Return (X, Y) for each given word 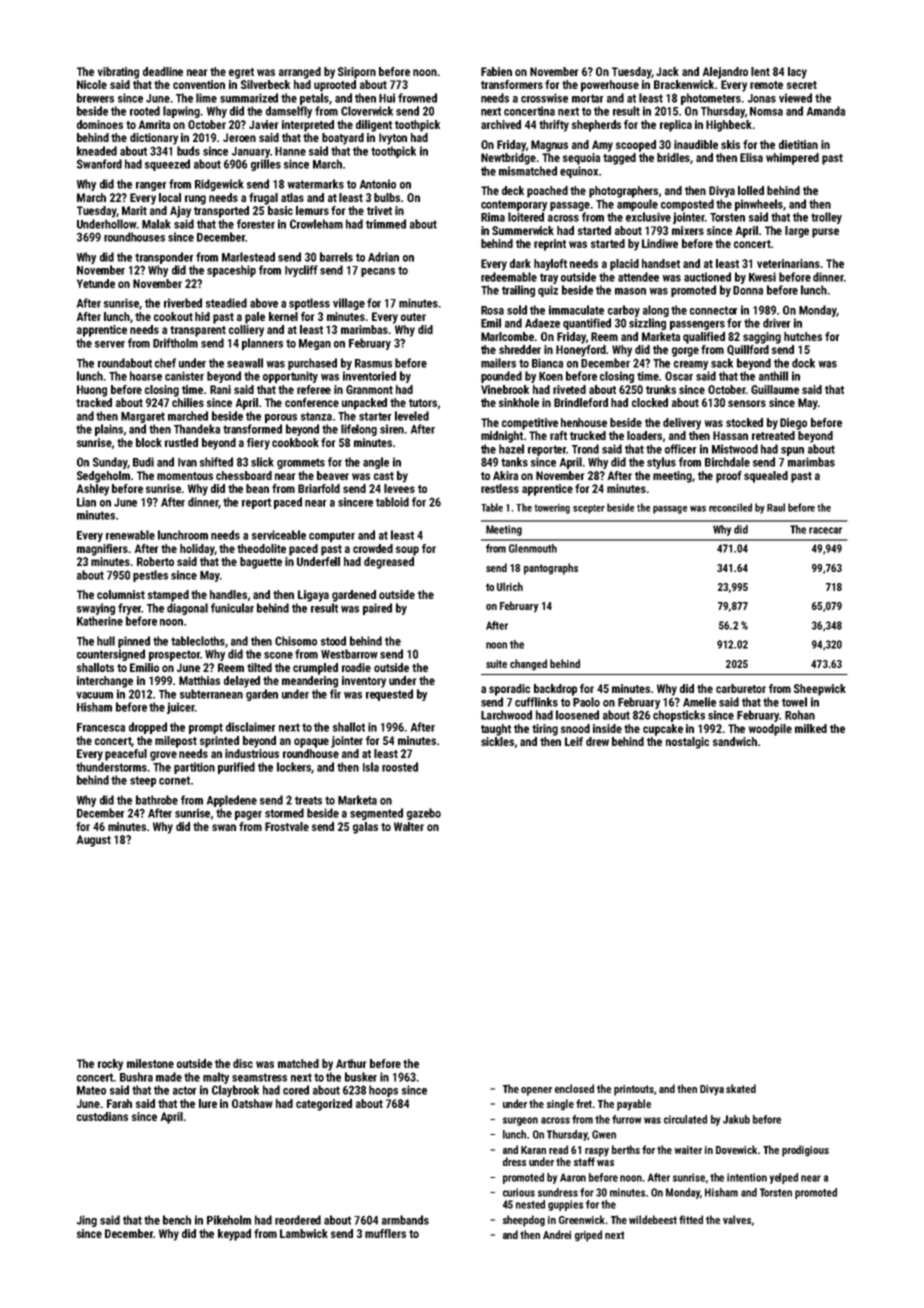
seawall (245, 363)
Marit (134, 210)
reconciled (730, 507)
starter (375, 416)
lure (208, 1103)
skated (741, 1088)
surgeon (520, 1121)
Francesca (101, 727)
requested (389, 695)
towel (794, 702)
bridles (673, 157)
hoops (383, 1091)
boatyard (343, 139)
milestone (150, 1063)
